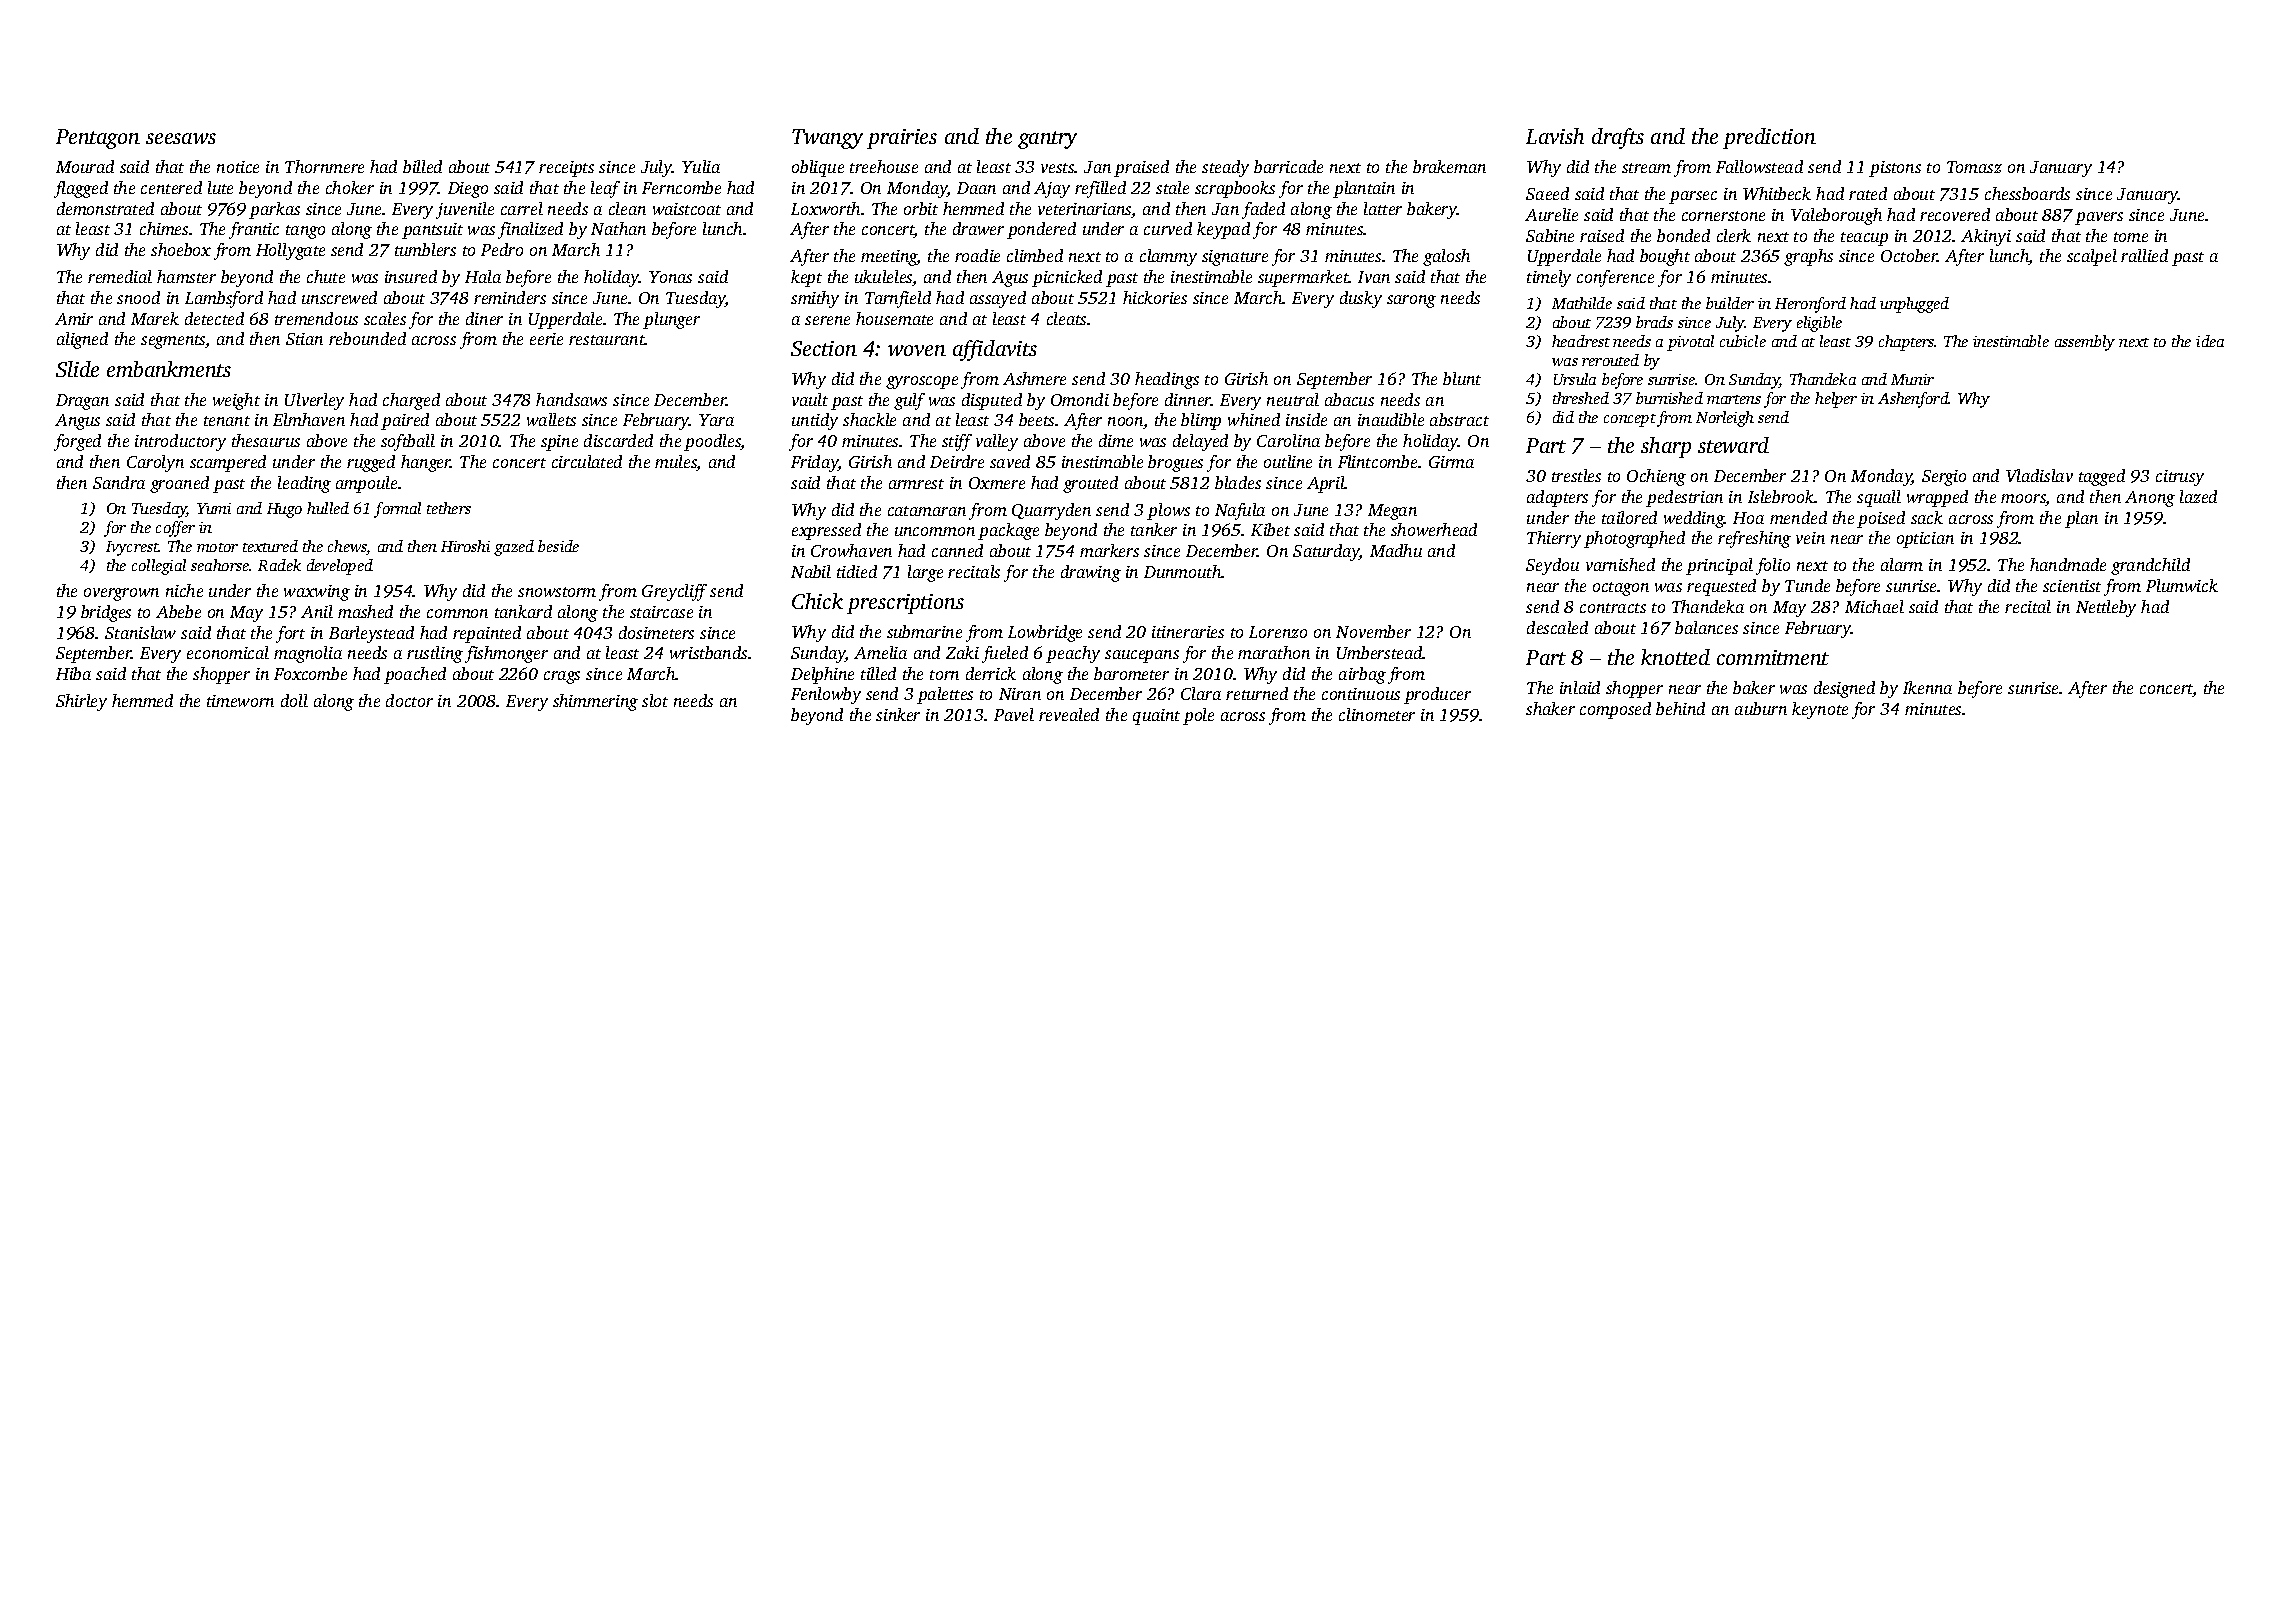 The height and width of the screenshot is (1614, 2282). I want to click on teacup, so click(1864, 239).
